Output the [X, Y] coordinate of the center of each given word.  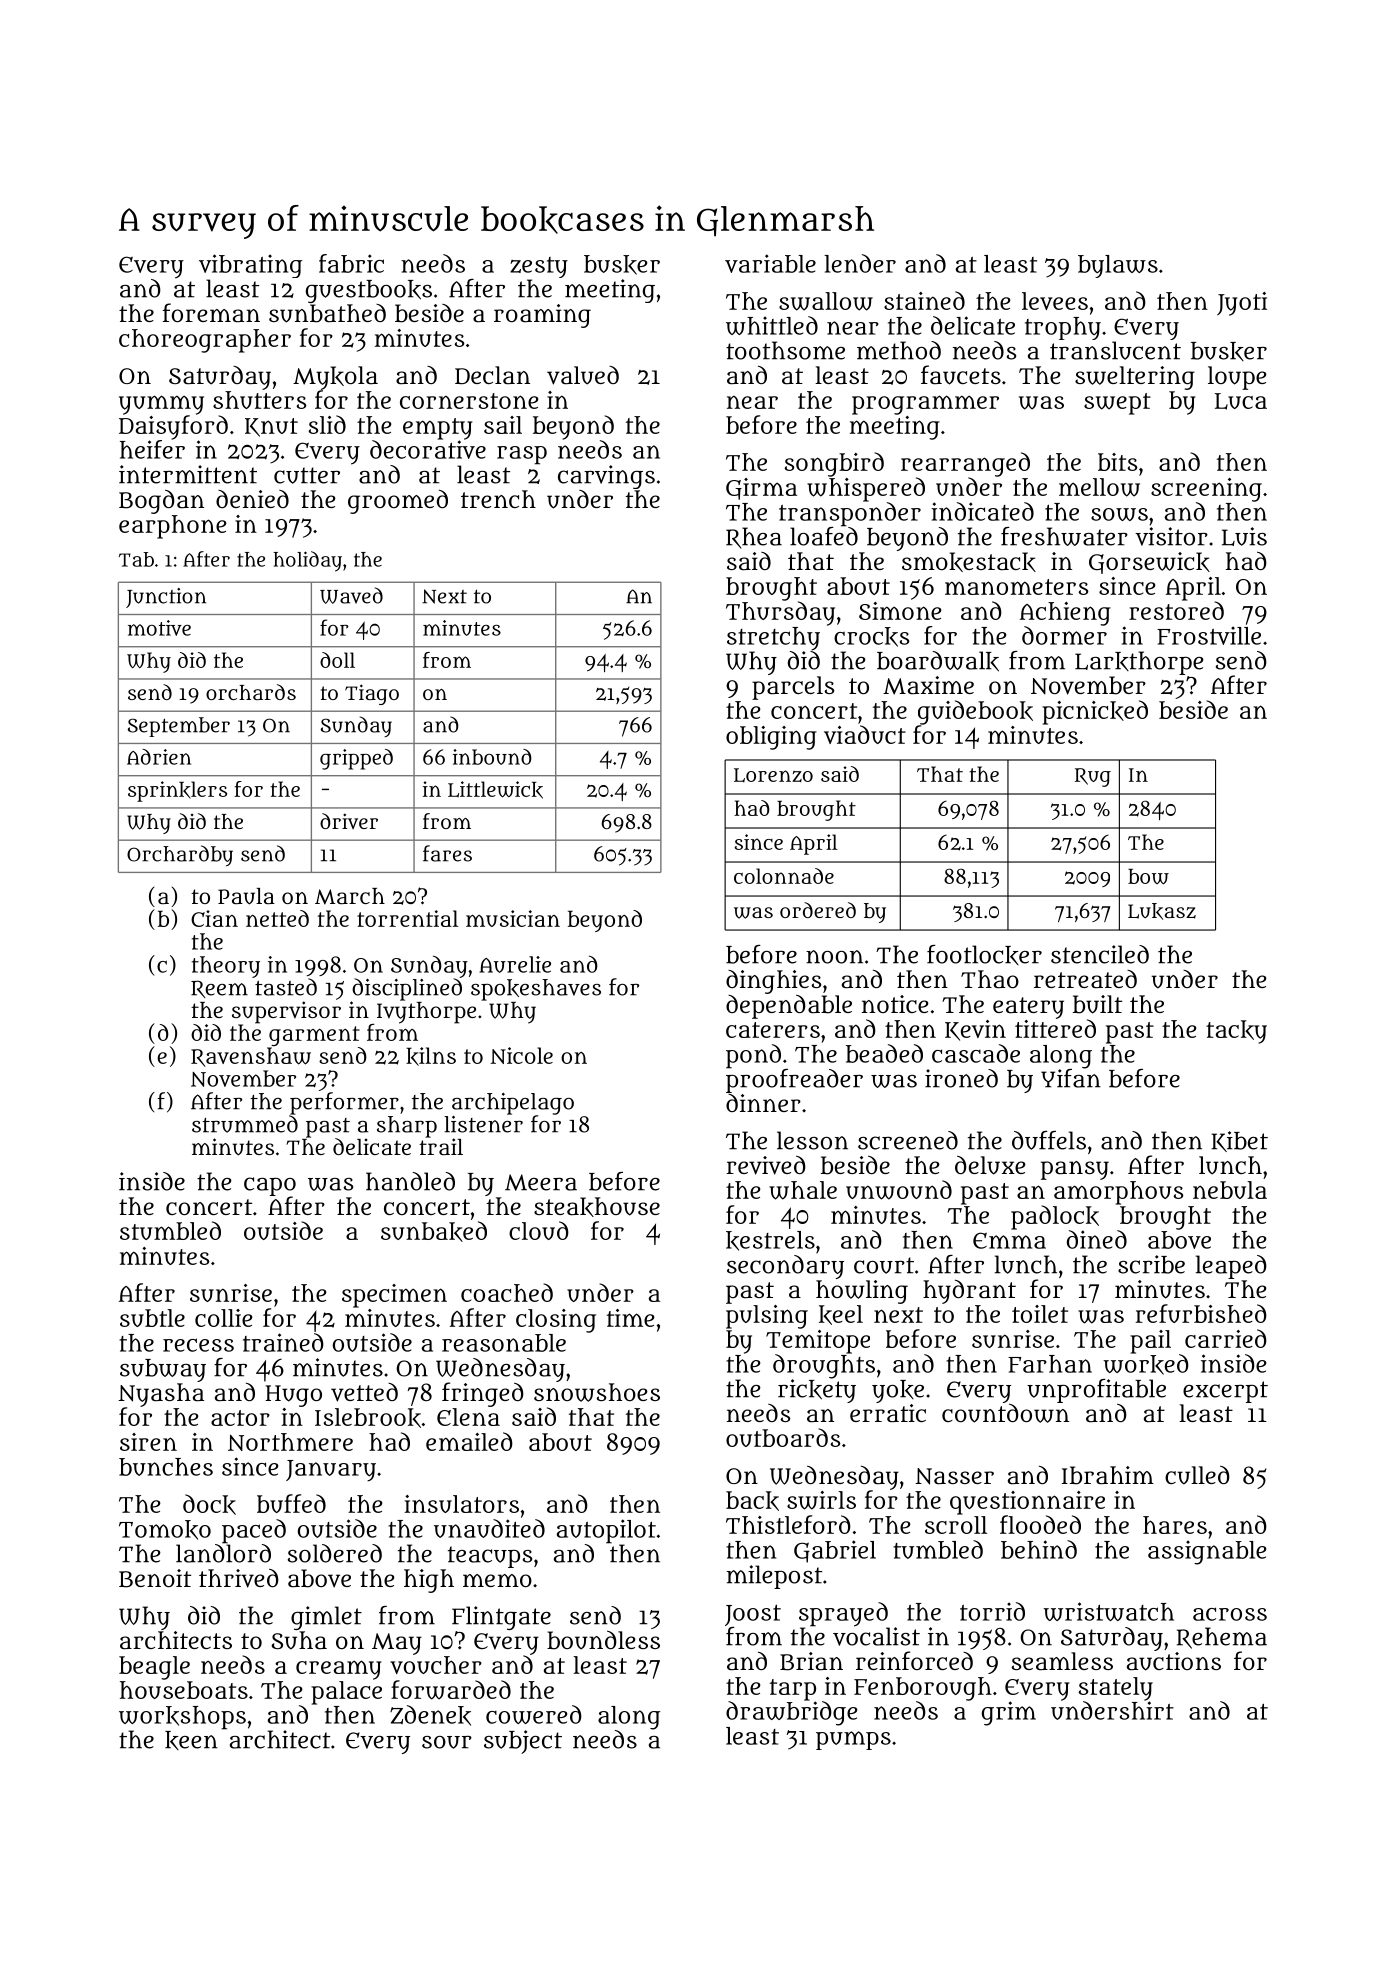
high [429, 1581]
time [630, 1318]
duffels [1049, 1140]
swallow [826, 301]
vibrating [250, 266]
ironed [961, 1078]
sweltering [1135, 378]
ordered [818, 910]
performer [344, 1103]
